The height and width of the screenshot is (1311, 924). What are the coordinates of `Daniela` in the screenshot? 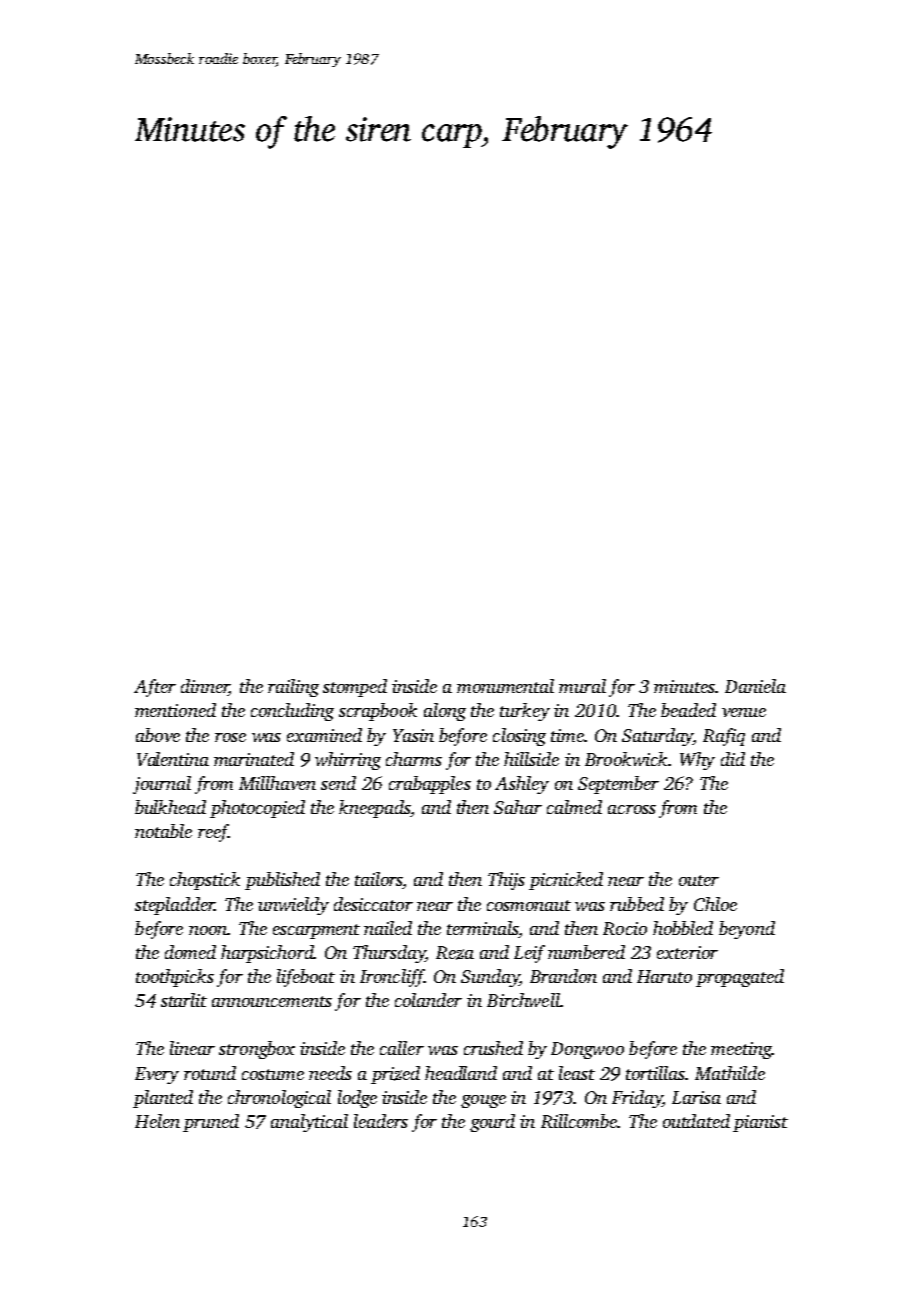 It's located at (755, 686).
